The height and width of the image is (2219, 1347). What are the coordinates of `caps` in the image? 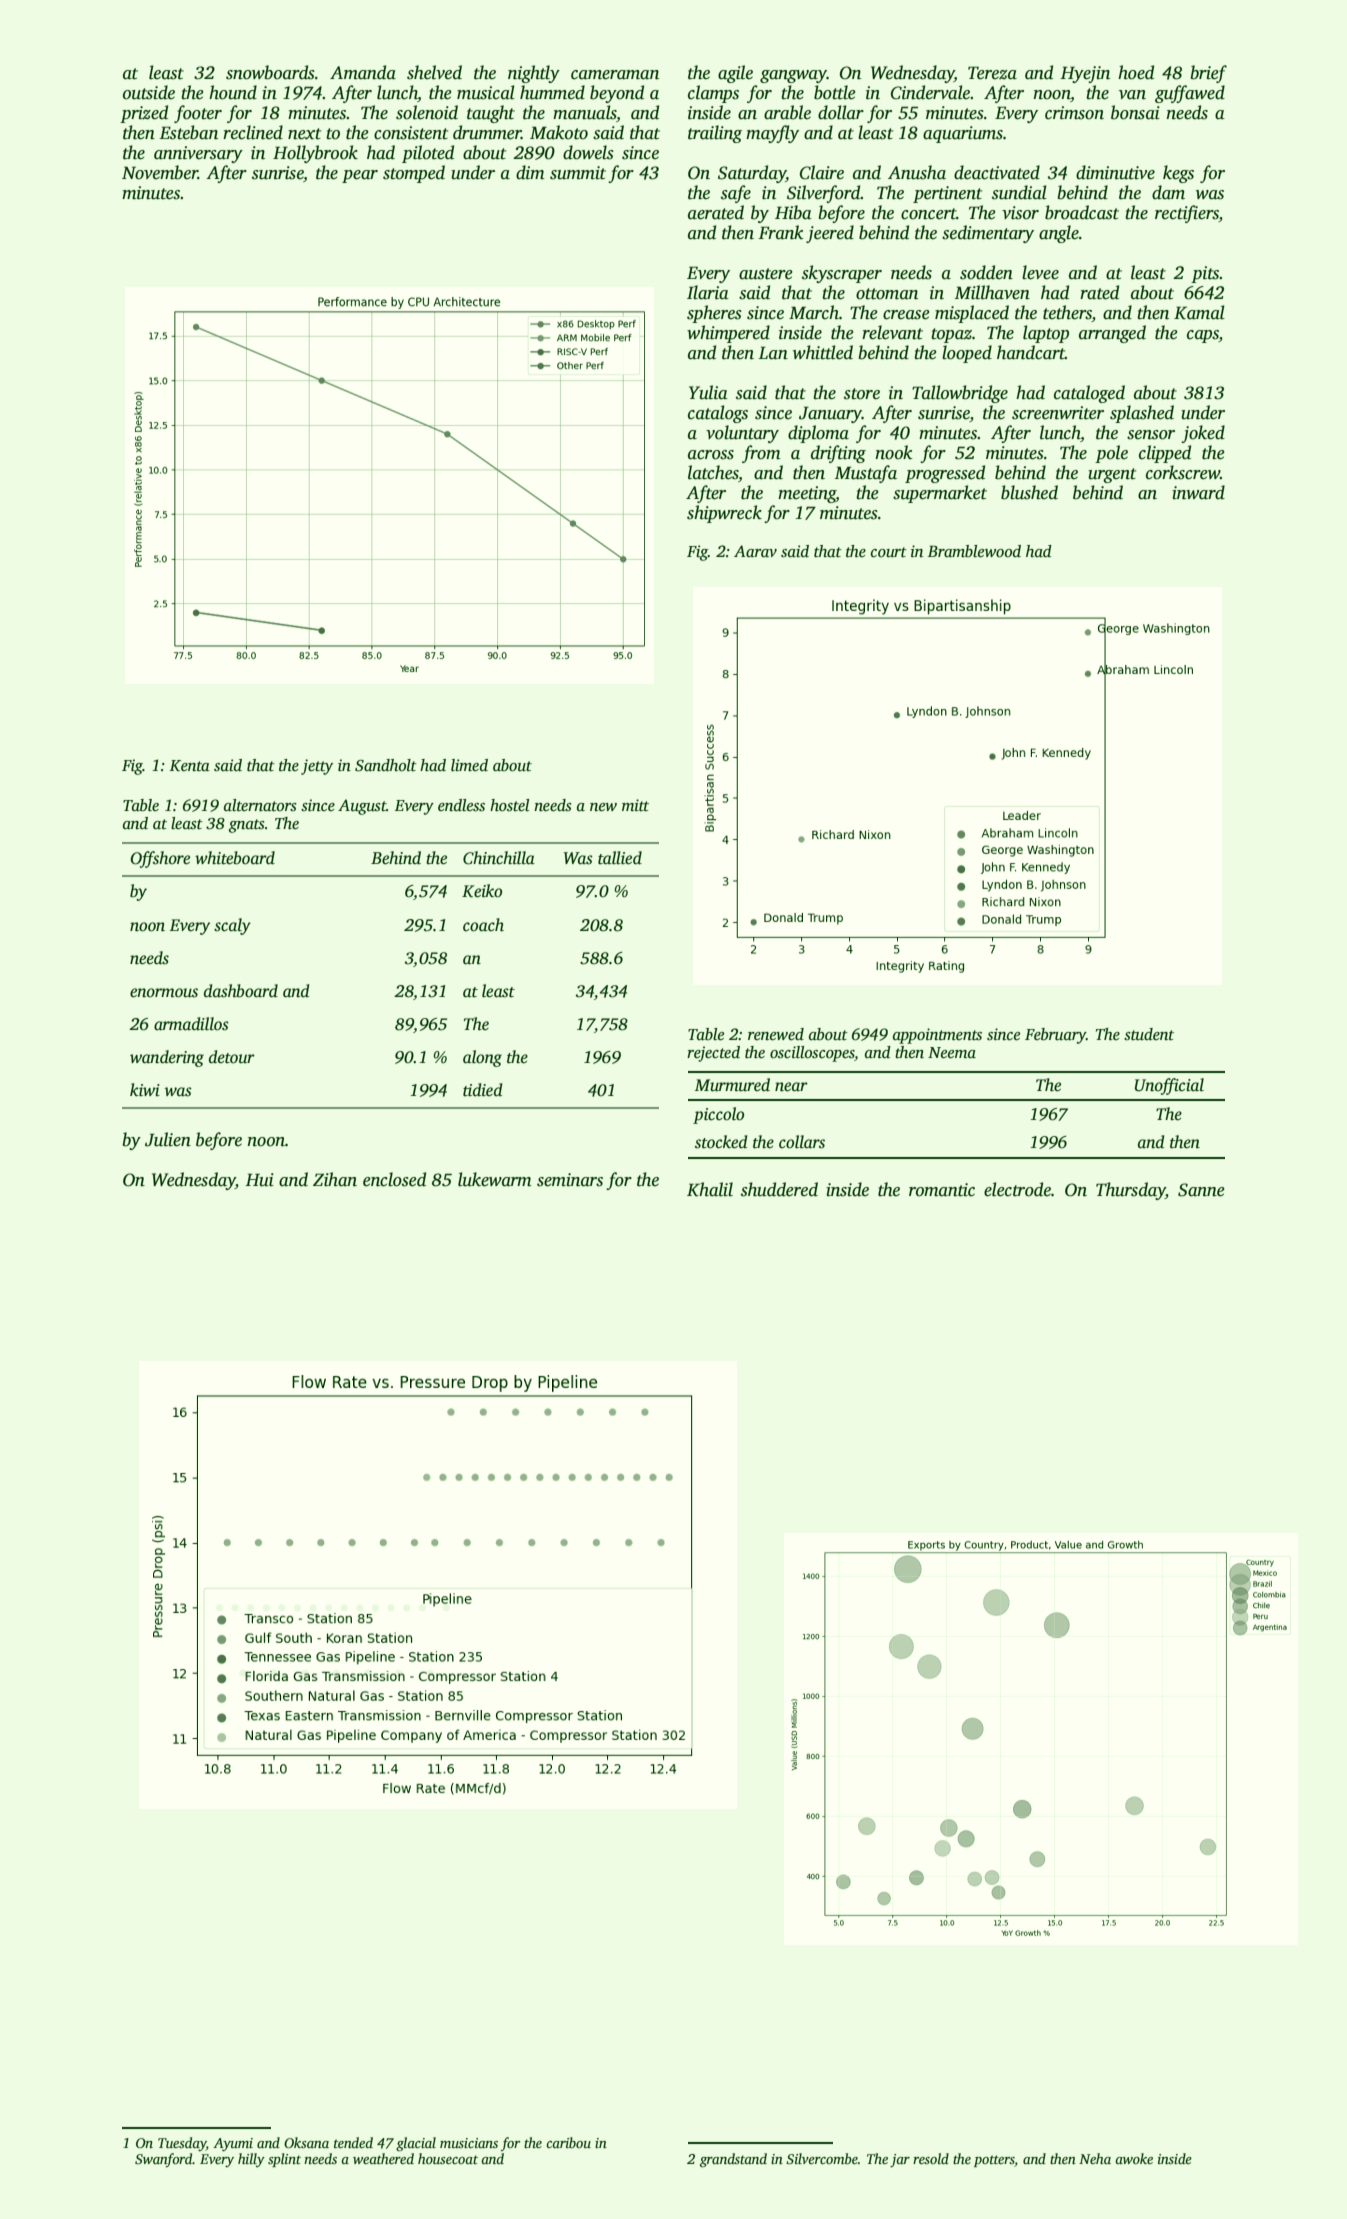 It's located at (1203, 336).
